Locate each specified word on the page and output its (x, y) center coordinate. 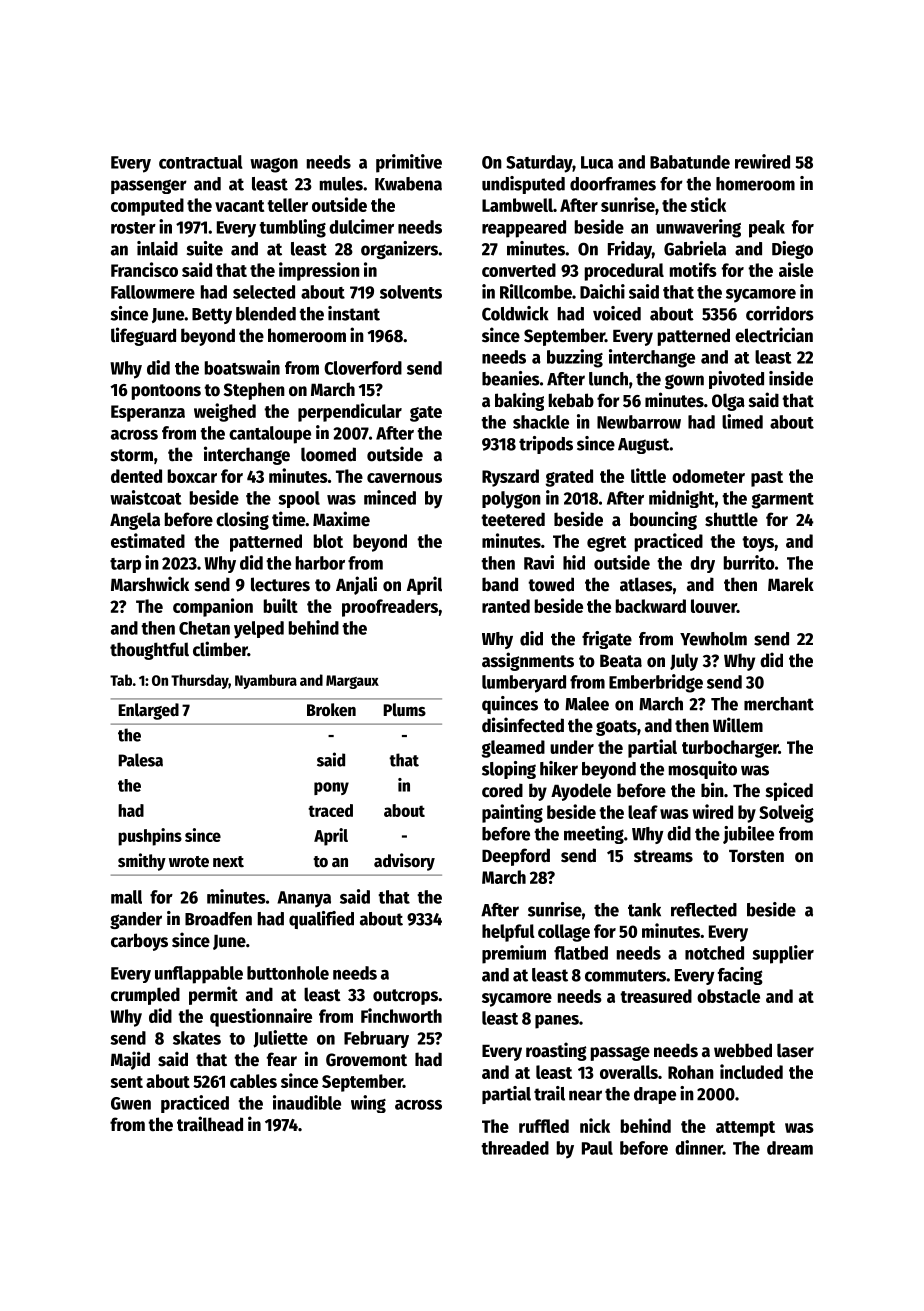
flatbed (581, 953)
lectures (280, 584)
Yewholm (713, 639)
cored (502, 790)
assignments (528, 661)
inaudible (307, 1102)
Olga (728, 402)
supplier (783, 954)
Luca (597, 162)
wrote (189, 862)
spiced (789, 791)
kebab (571, 400)
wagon (274, 165)
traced (330, 810)
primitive (409, 163)
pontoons (166, 392)
